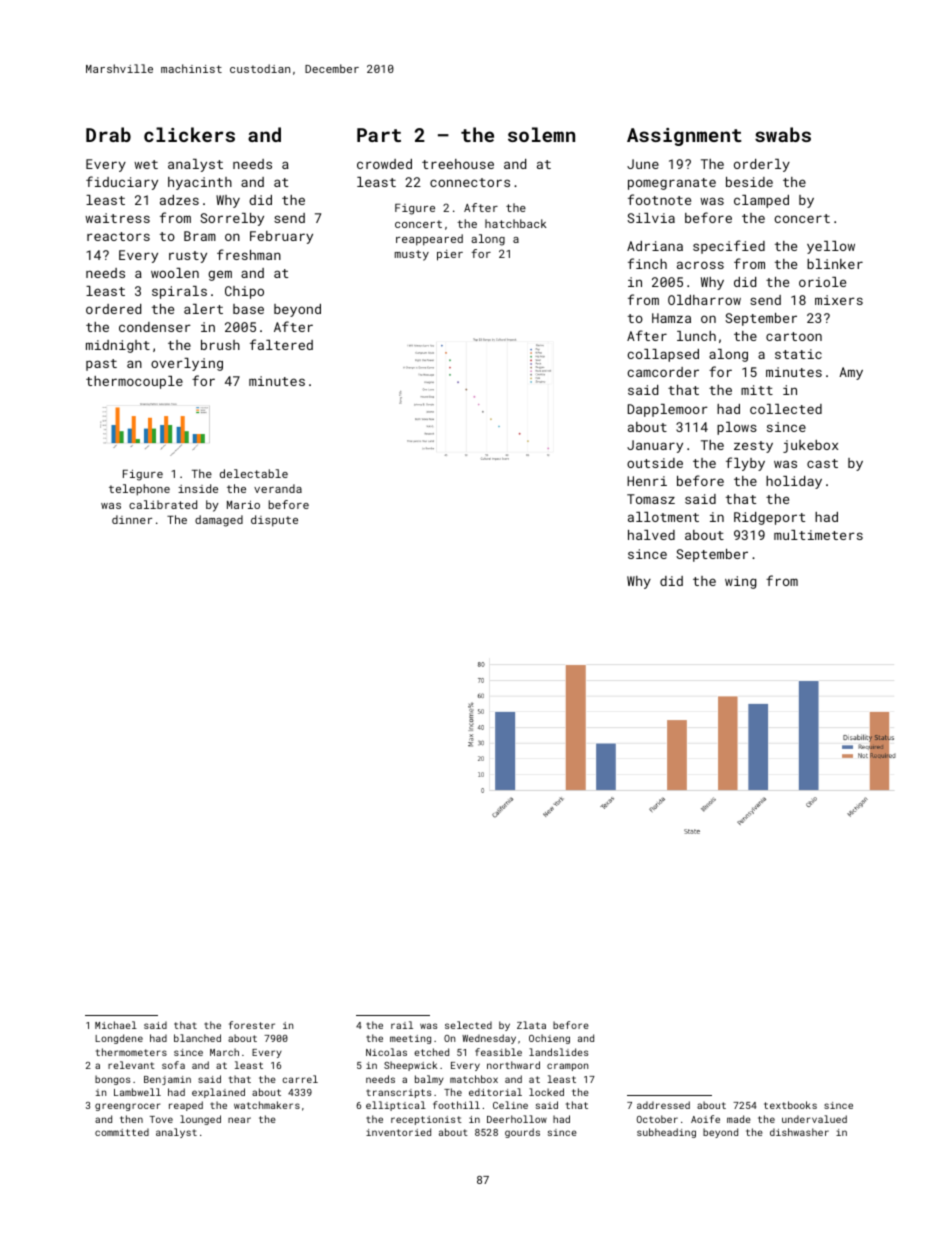 Image resolution: width=952 pixels, height=1233 pixels. I want to click on Amy, so click(851, 373).
